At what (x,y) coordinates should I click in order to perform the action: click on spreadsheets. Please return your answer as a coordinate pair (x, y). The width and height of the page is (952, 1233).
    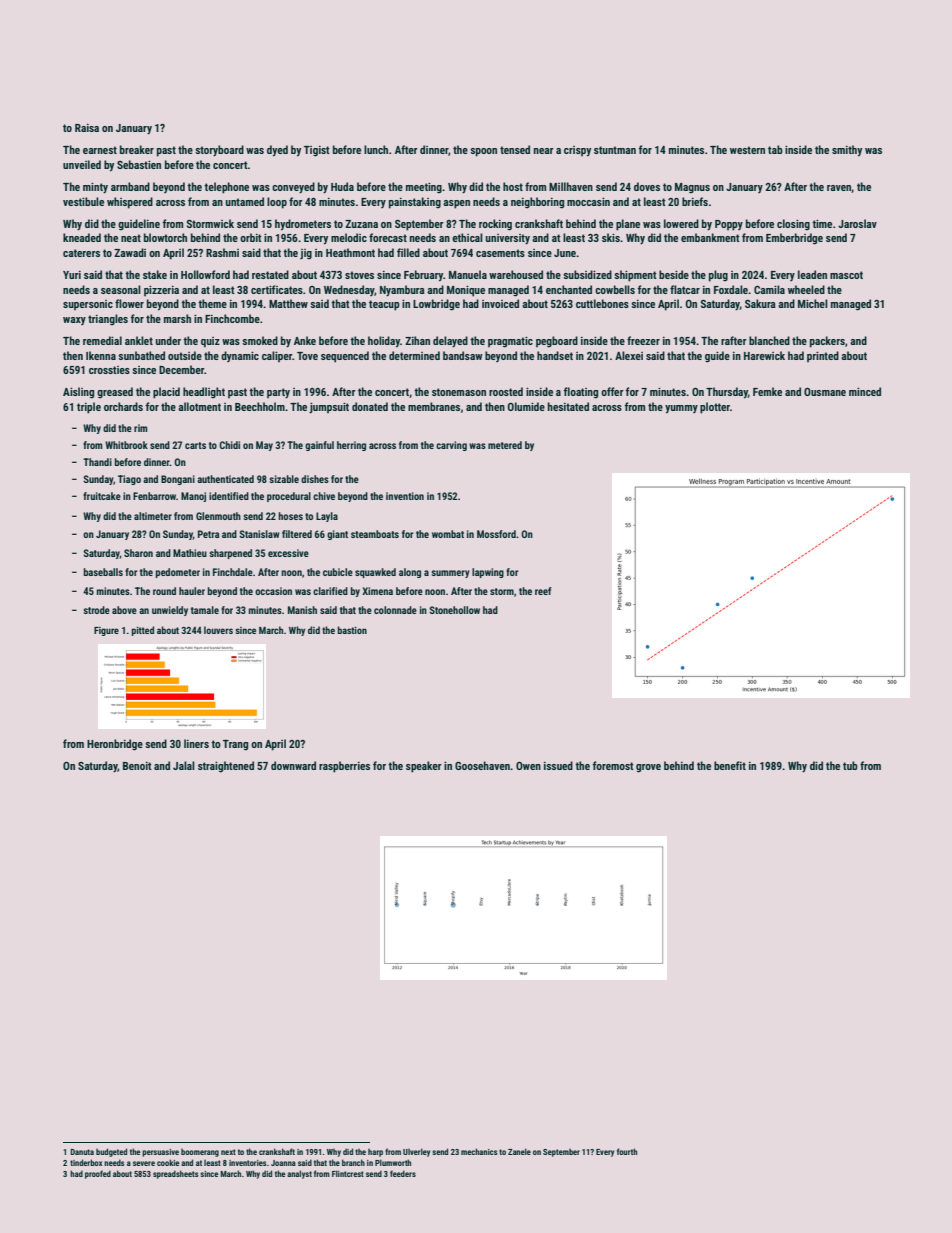
    Looking at the image, I should click on (175, 1174).
